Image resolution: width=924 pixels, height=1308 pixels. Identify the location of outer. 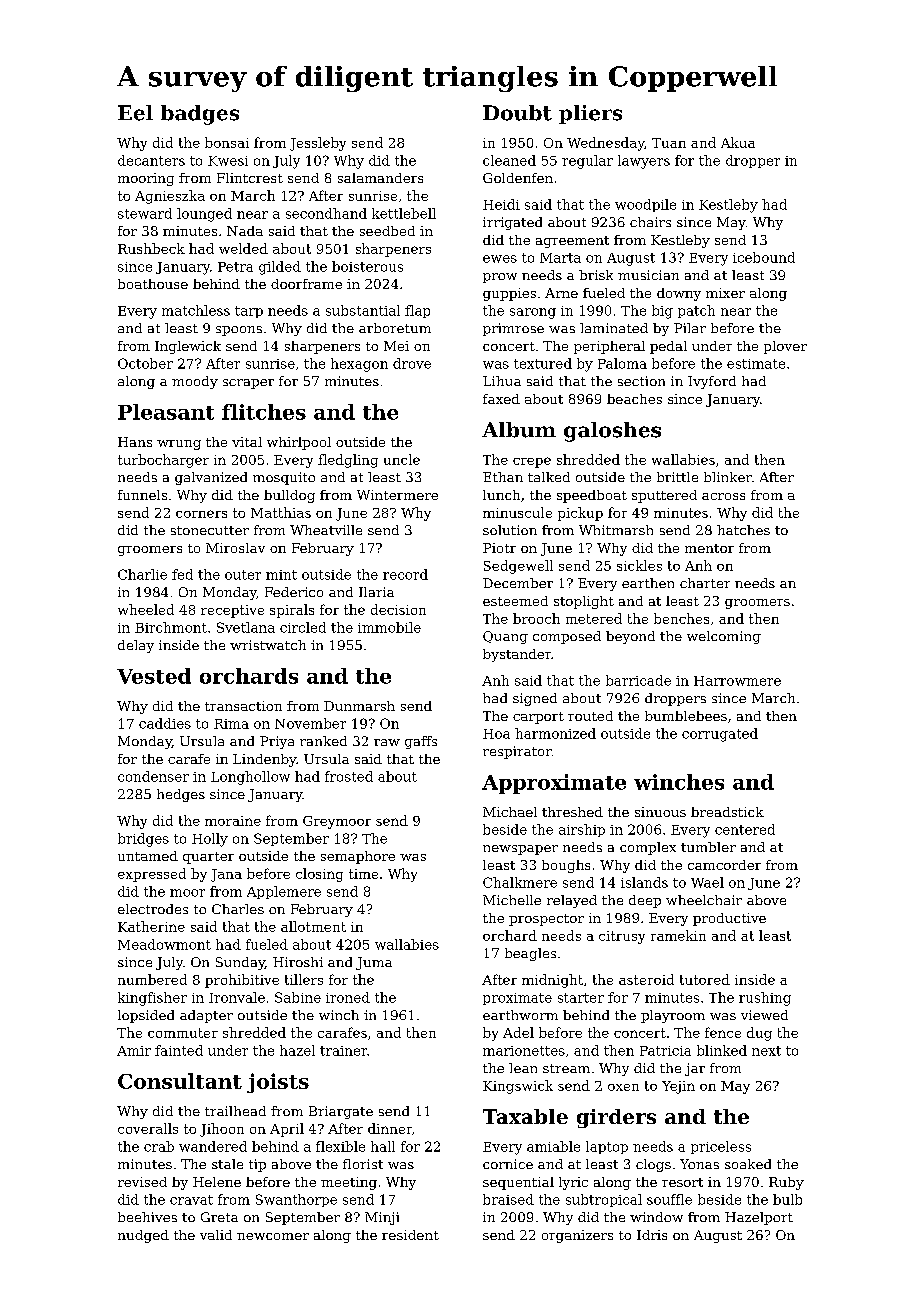
(243, 575).
